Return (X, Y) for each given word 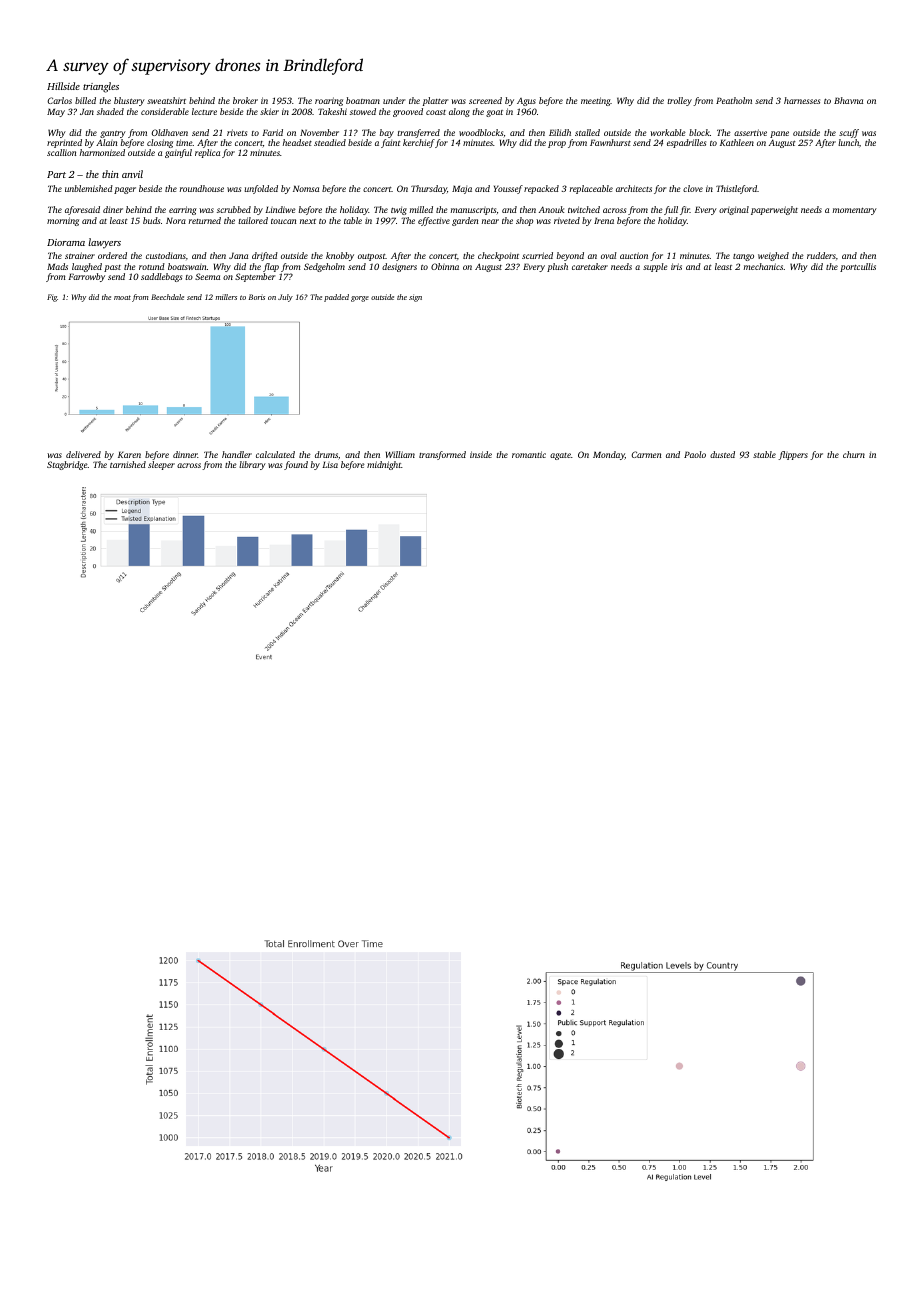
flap (271, 267)
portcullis (858, 267)
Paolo (695, 454)
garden (465, 221)
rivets (237, 132)
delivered (83, 454)
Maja (462, 189)
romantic (529, 454)
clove (693, 188)
